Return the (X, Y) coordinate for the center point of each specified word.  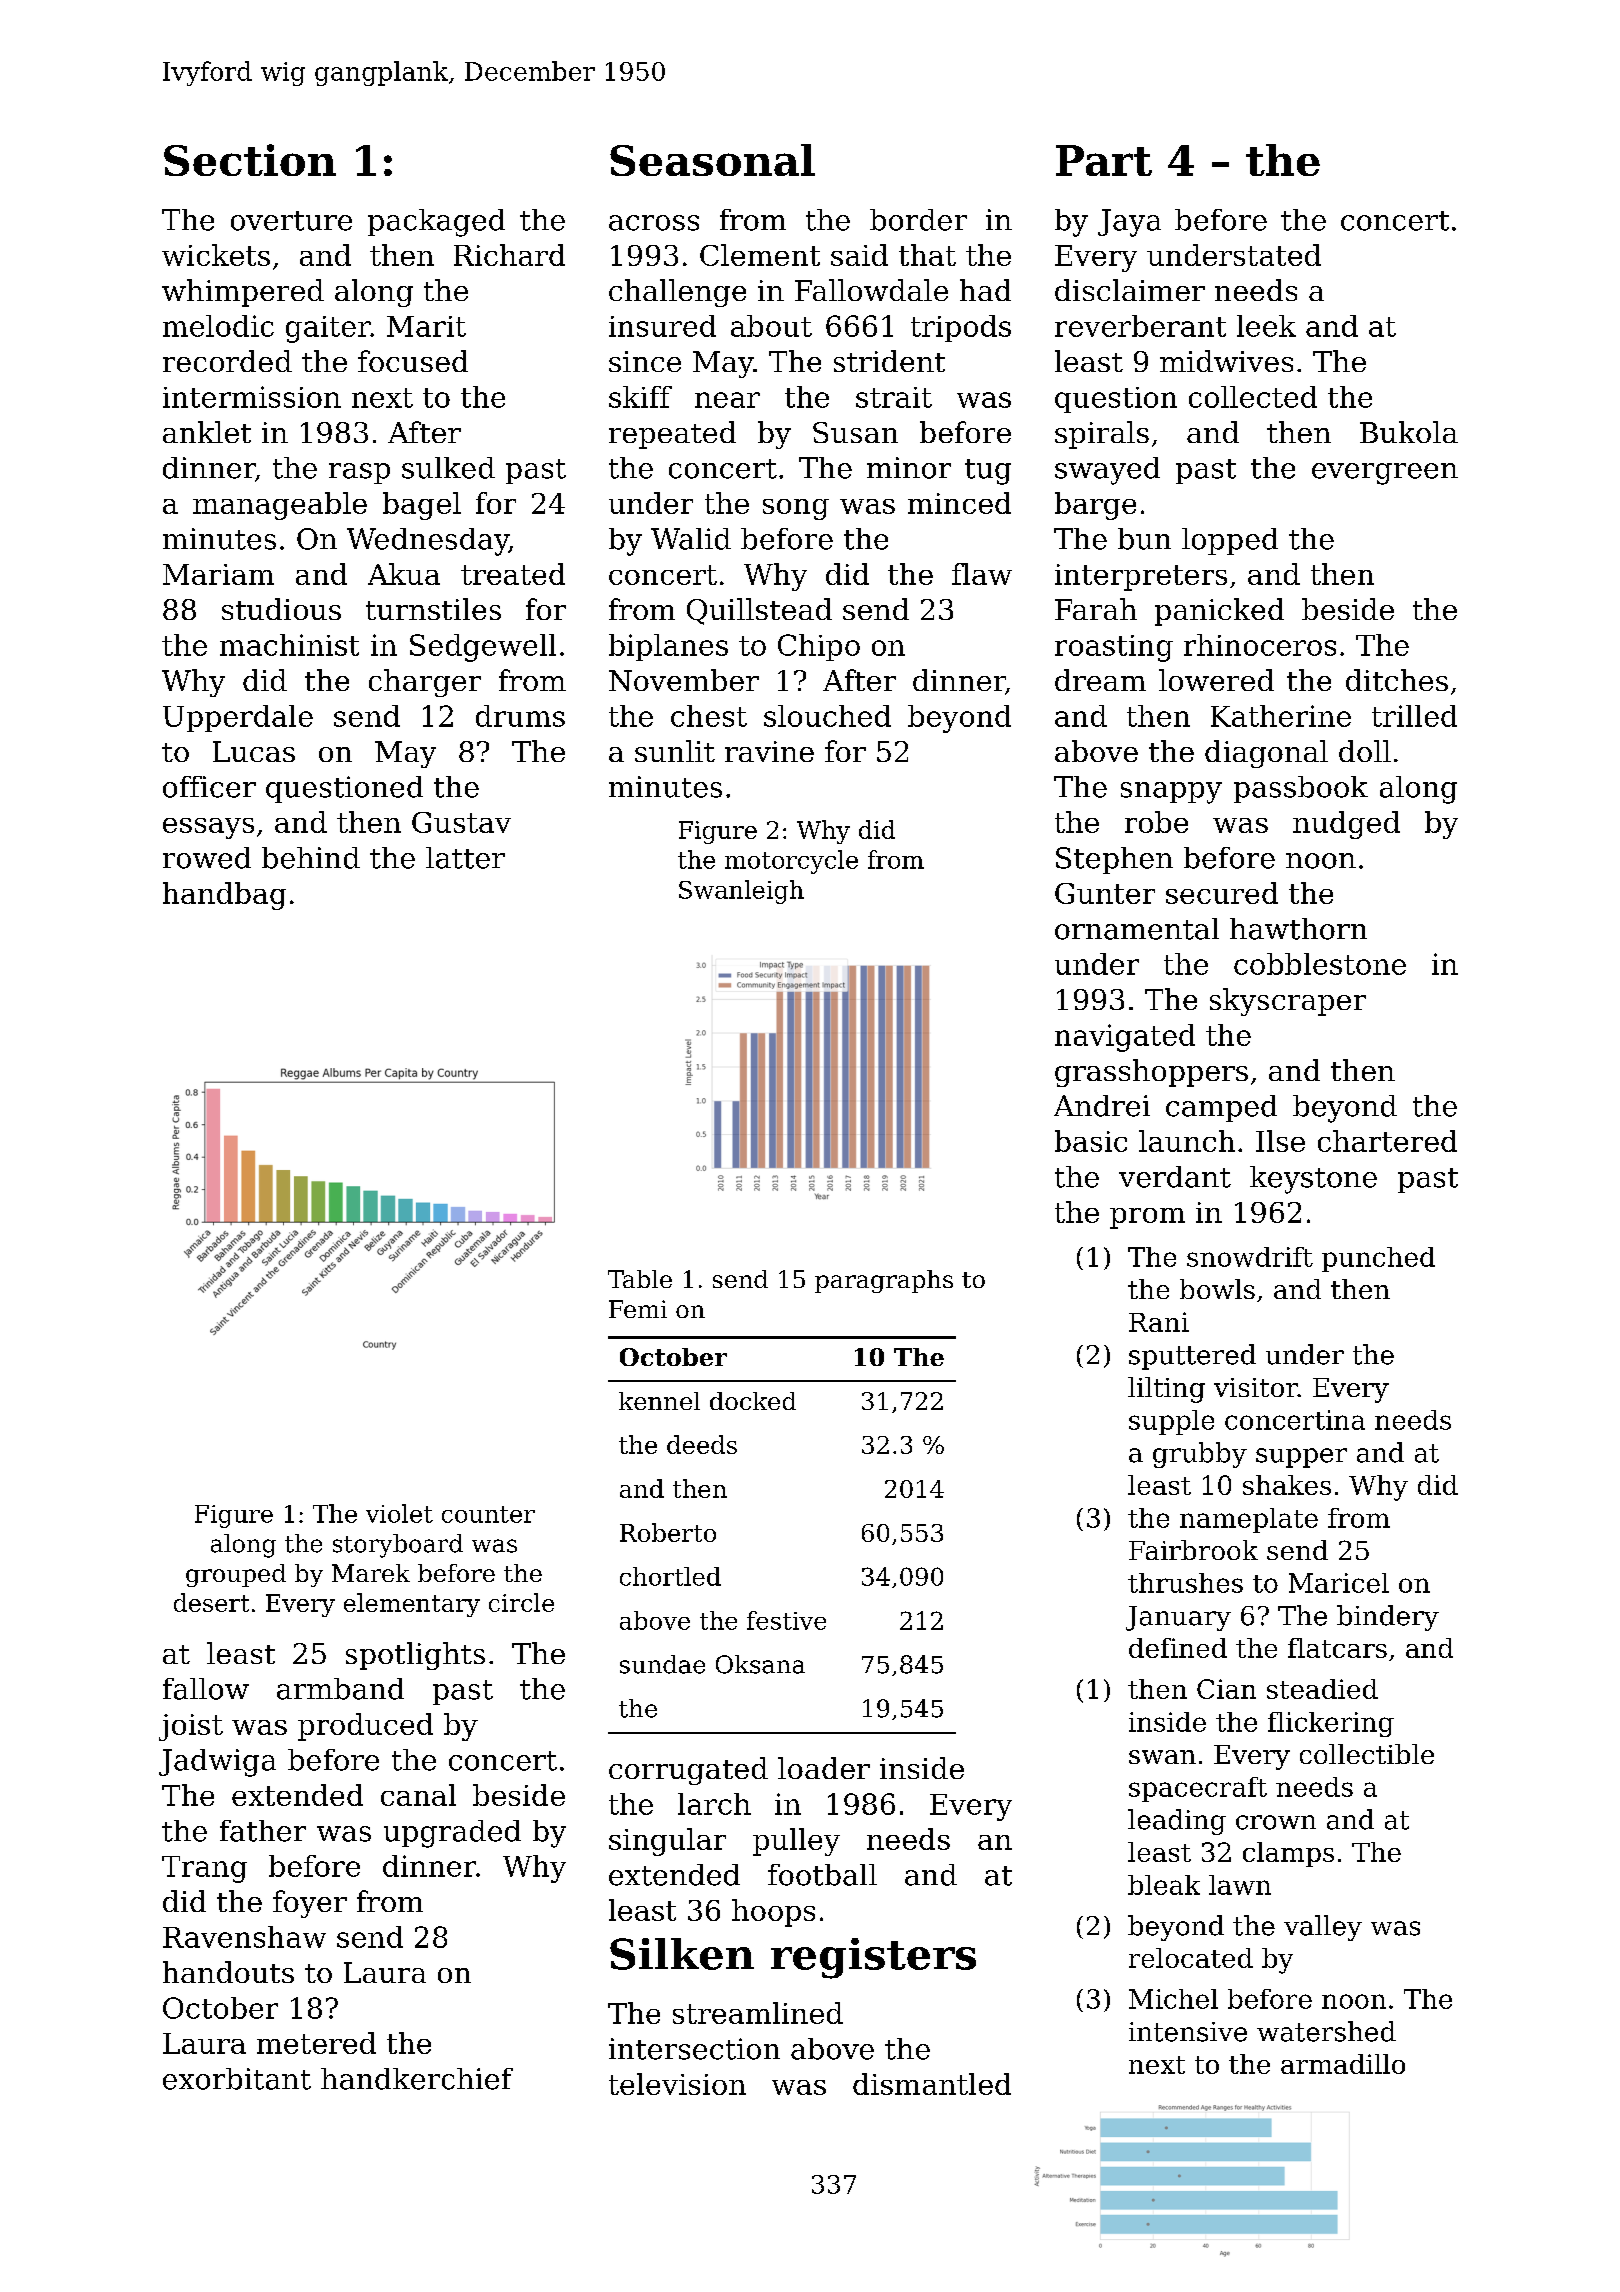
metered (316, 2043)
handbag (224, 896)
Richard (509, 255)
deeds (702, 1444)
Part (1104, 160)
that (927, 255)
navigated (1125, 1038)
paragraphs (884, 1281)
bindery (1388, 1618)
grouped (236, 1575)
